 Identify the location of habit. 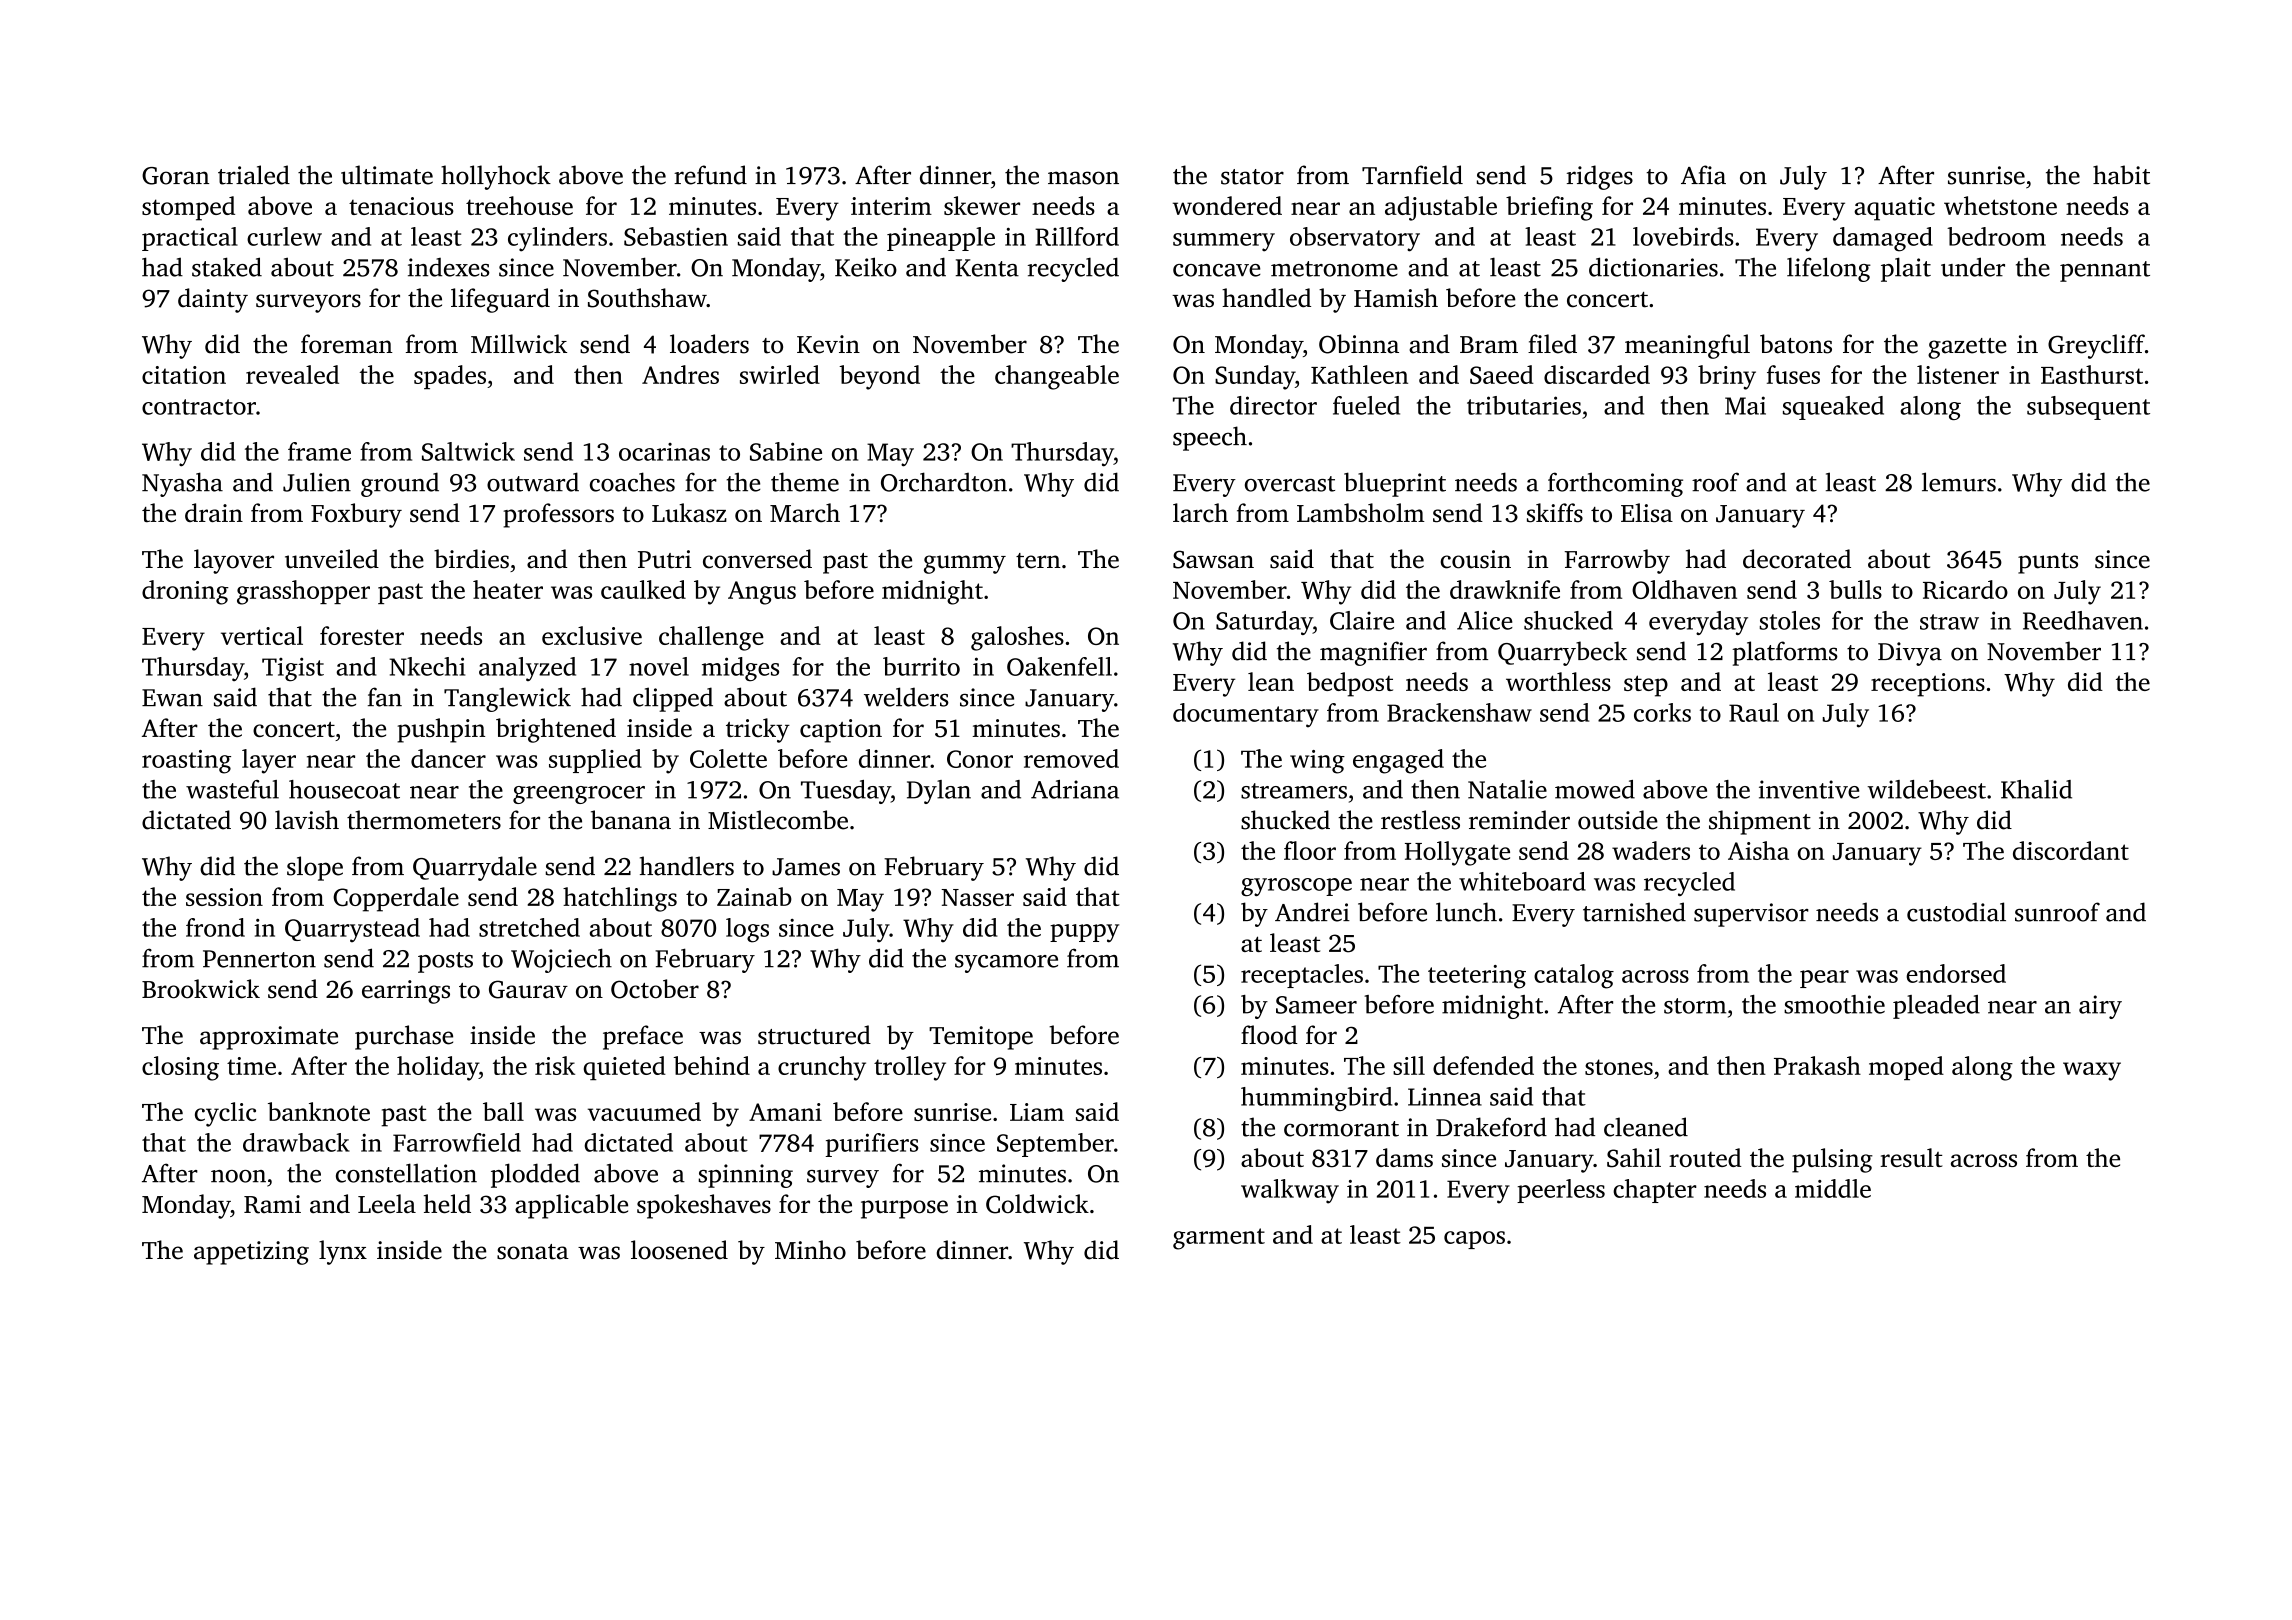
(2121, 175).
